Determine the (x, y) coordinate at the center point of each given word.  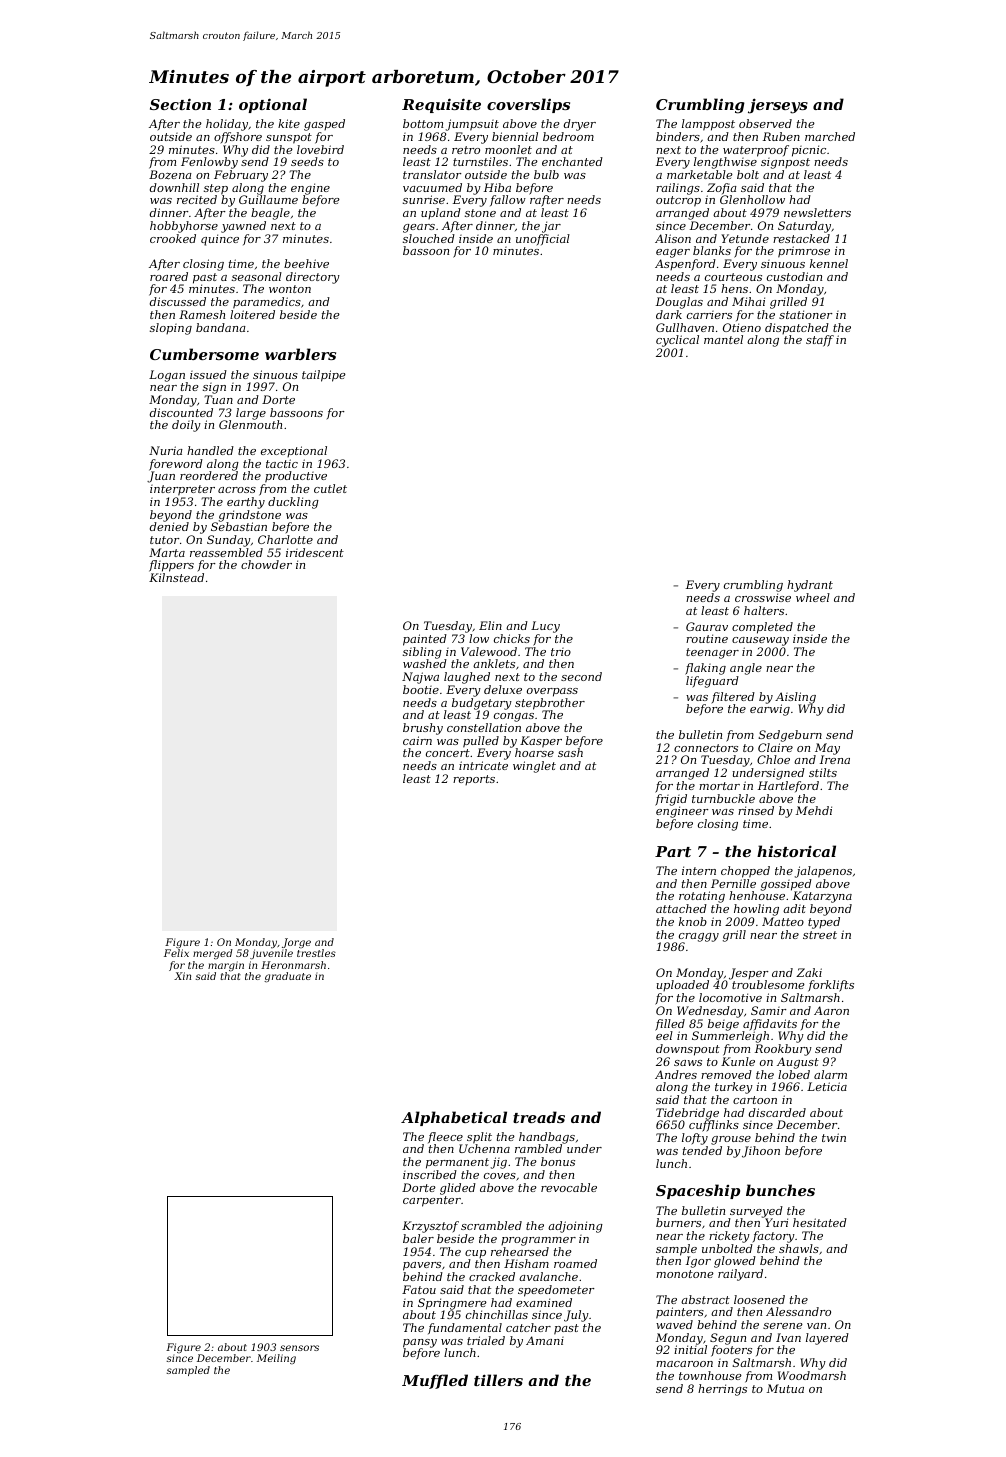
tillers (498, 1380)
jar (551, 227)
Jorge (296, 943)
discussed (178, 301)
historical (796, 851)
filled (670, 1025)
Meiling (276, 1359)
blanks (712, 250)
